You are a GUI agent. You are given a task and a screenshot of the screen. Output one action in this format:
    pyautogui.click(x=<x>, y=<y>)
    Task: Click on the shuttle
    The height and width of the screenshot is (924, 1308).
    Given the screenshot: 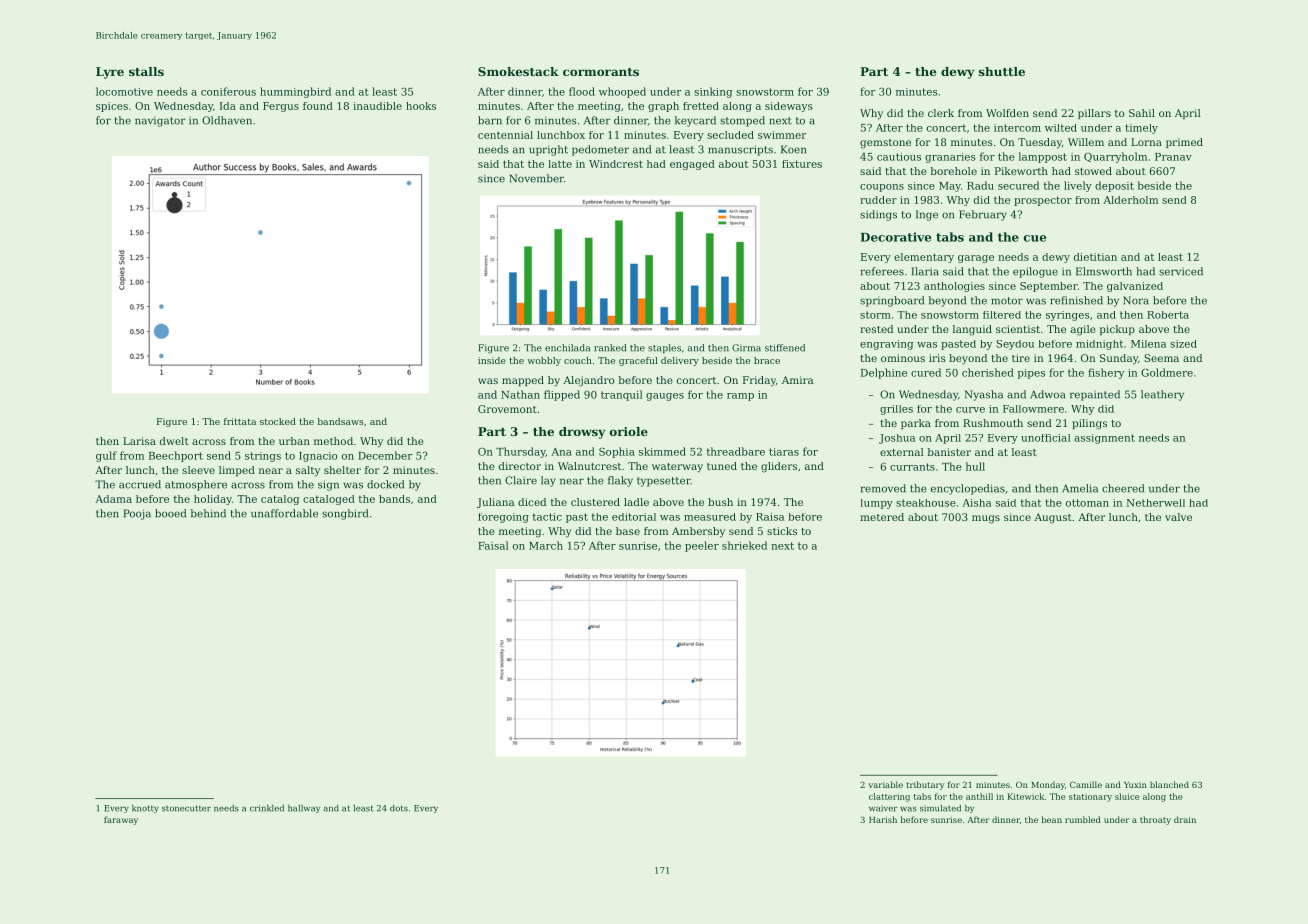 What is the action you would take?
    pyautogui.click(x=1002, y=71)
